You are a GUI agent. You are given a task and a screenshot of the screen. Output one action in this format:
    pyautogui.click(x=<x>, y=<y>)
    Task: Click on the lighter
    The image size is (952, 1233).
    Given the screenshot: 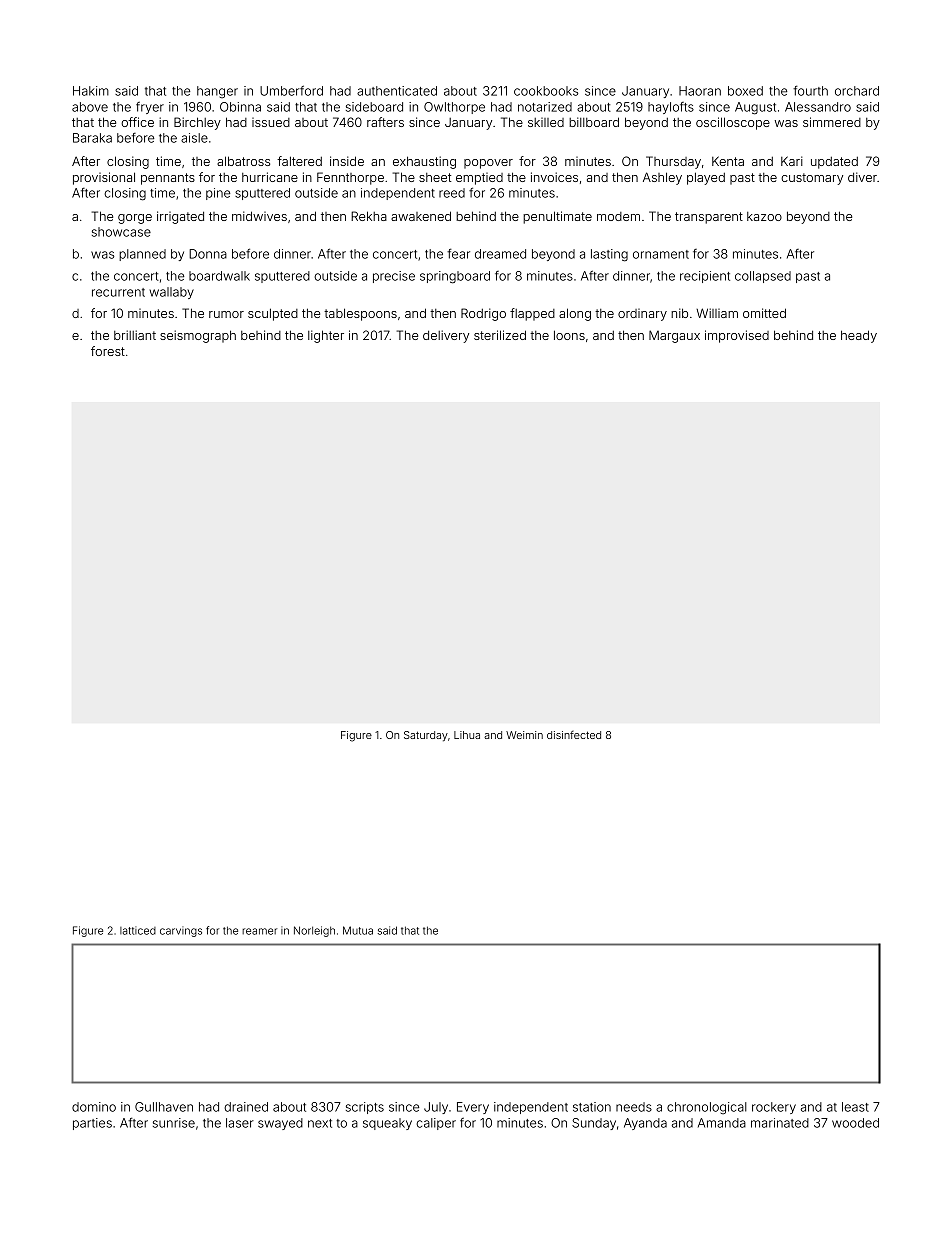 What is the action you would take?
    pyautogui.click(x=326, y=336)
